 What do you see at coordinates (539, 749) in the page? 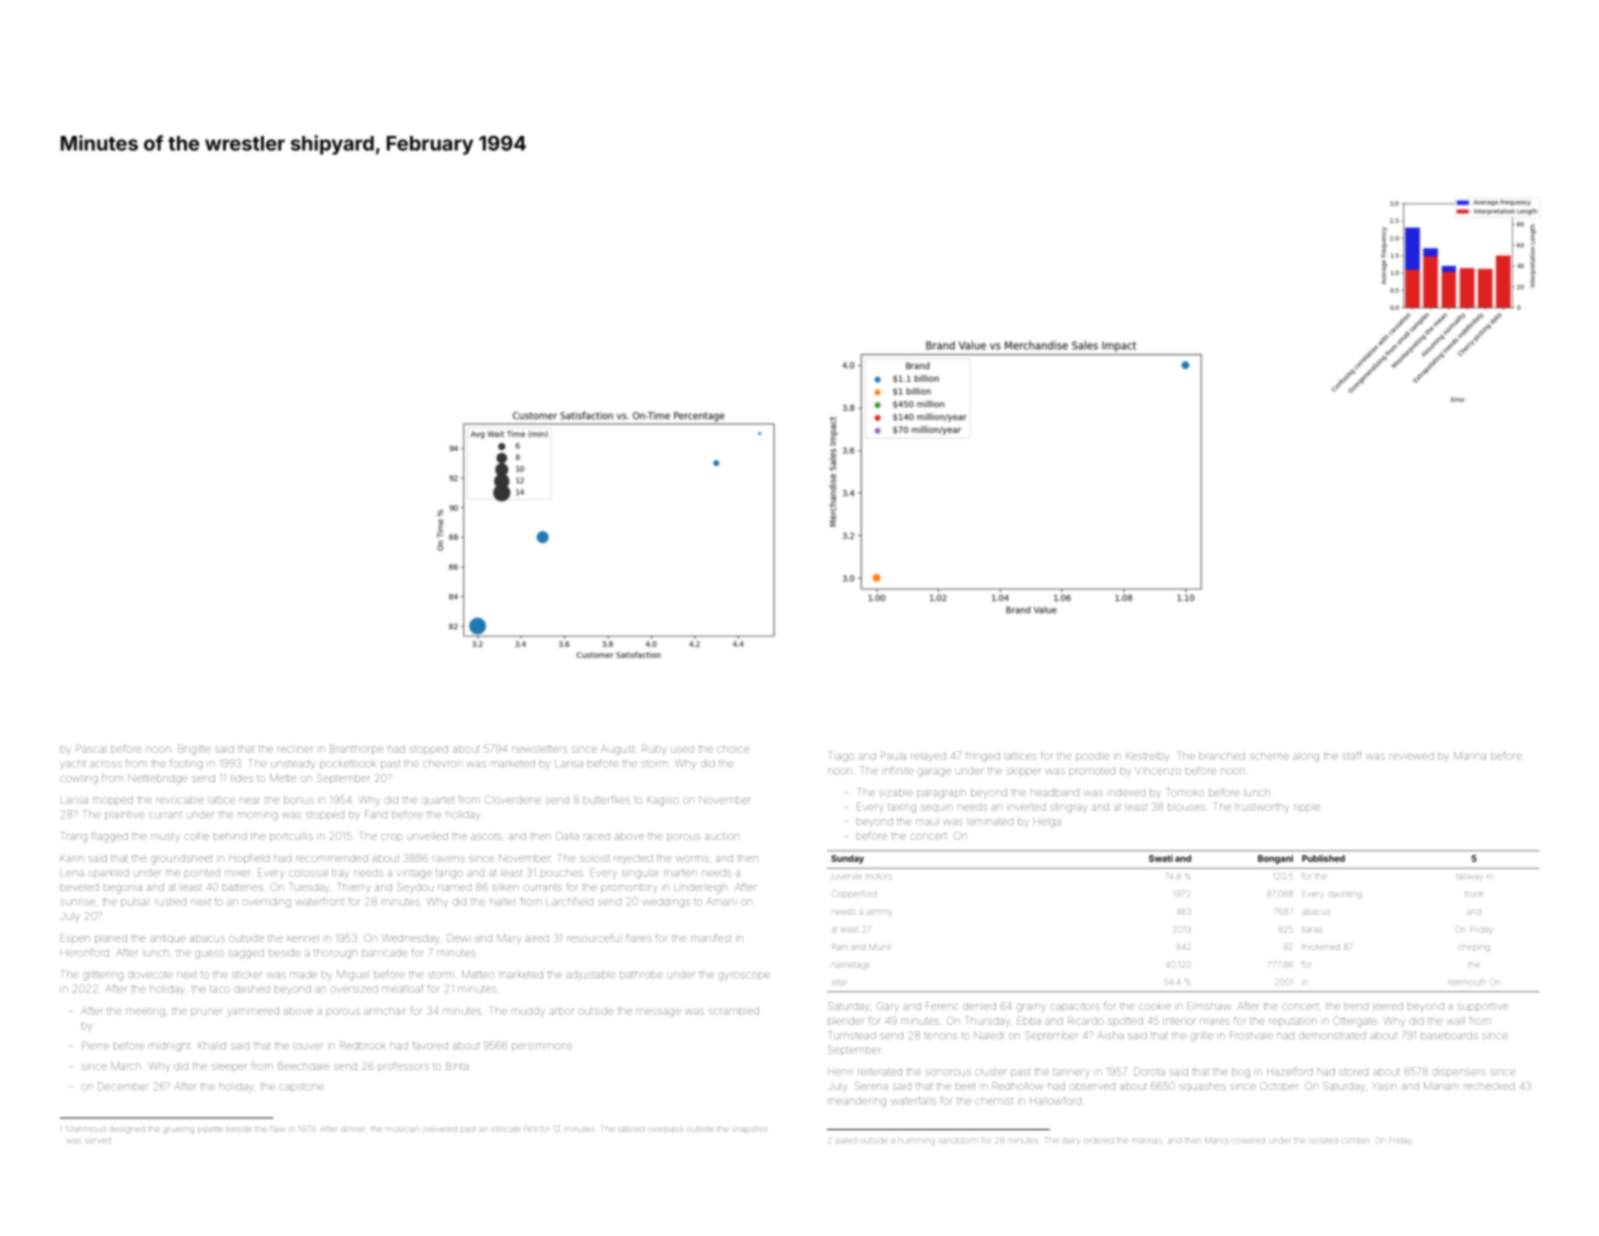
I see `newsletters` at bounding box center [539, 749].
